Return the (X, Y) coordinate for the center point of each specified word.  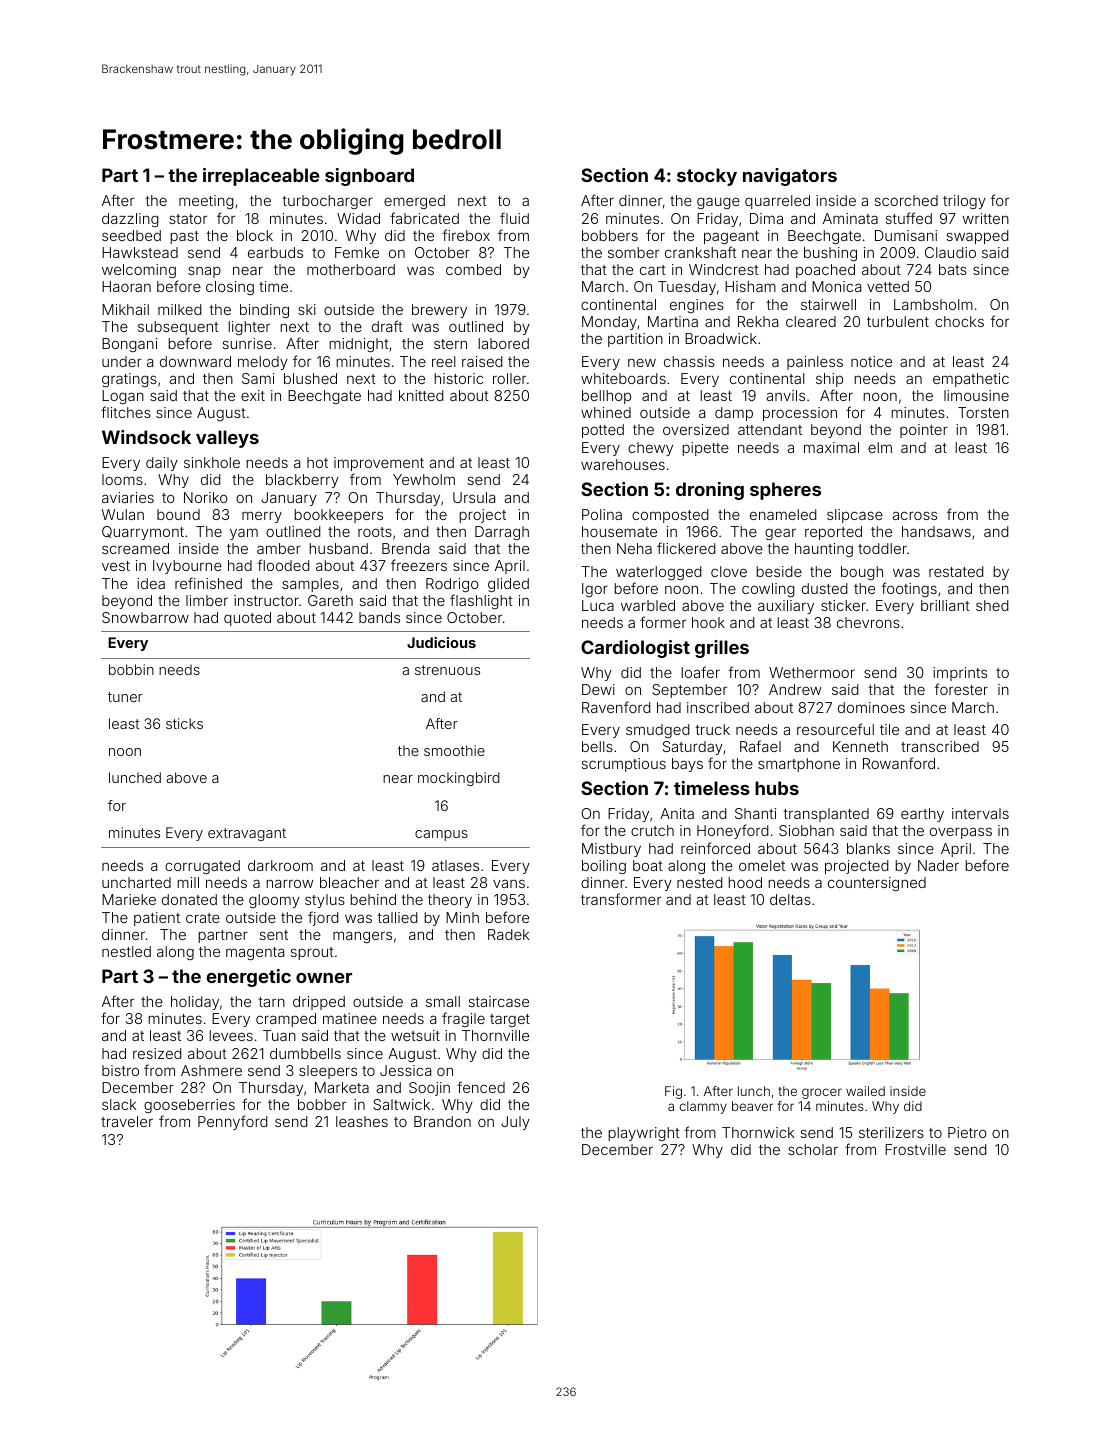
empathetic (971, 380)
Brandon (442, 1121)
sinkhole (212, 462)
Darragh (502, 533)
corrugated (202, 867)
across (914, 515)
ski (307, 309)
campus (441, 835)
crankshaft (701, 252)
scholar (813, 1149)
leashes (362, 1121)
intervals (980, 813)
